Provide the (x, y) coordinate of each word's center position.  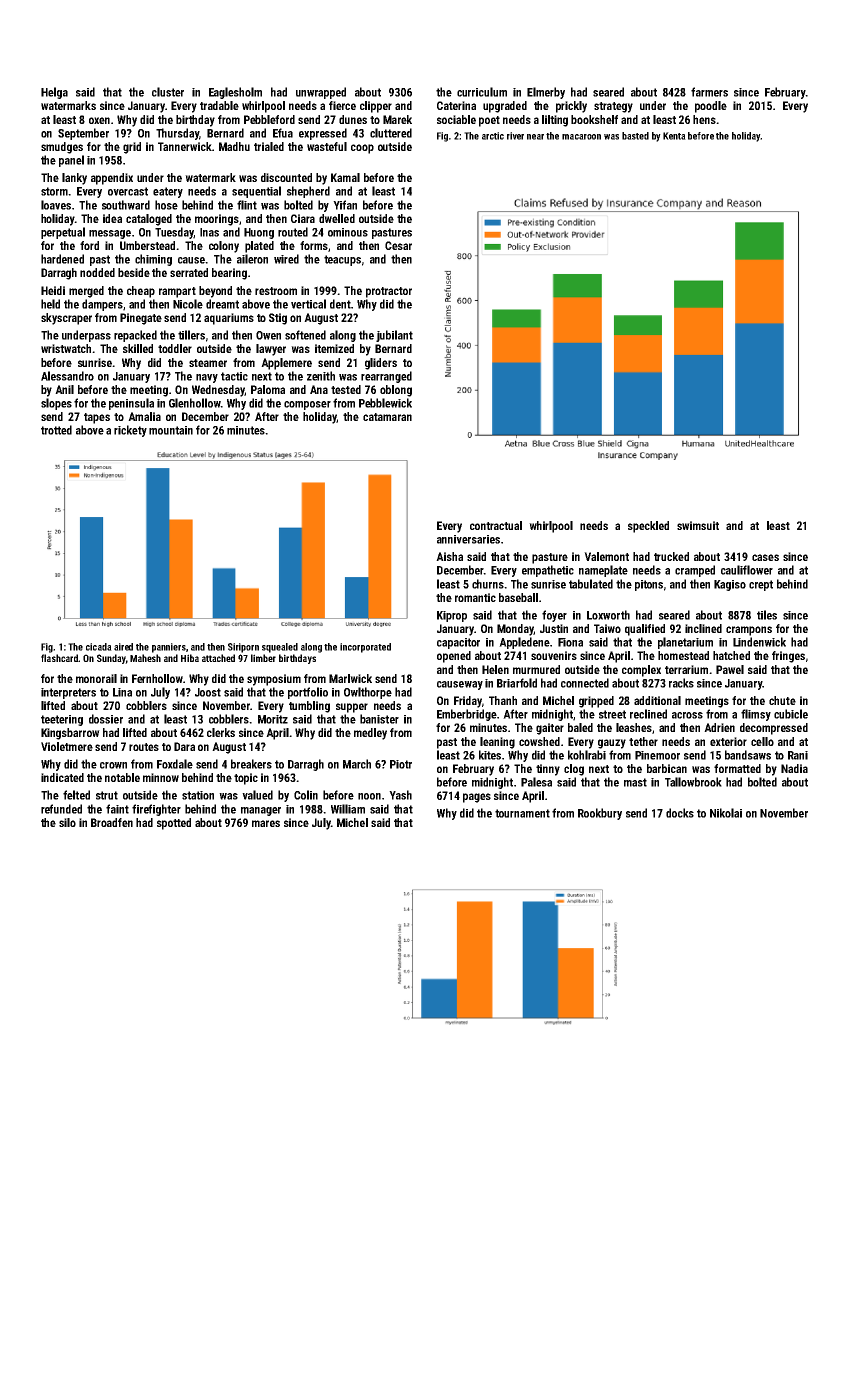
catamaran (387, 417)
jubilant (394, 336)
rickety (130, 431)
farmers (709, 92)
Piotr (401, 764)
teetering (62, 720)
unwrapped (321, 93)
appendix (112, 179)
